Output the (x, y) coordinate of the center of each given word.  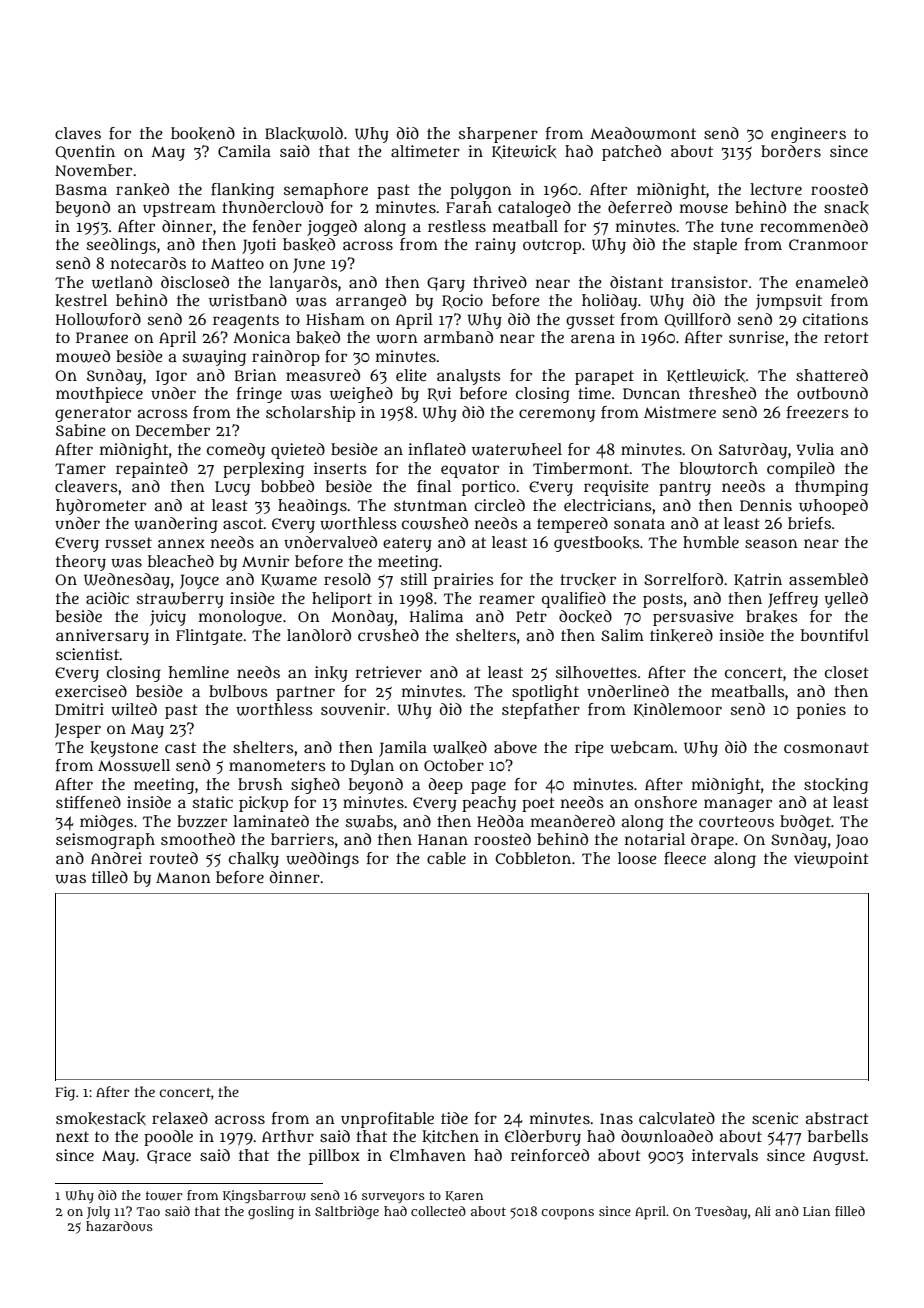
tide (454, 1118)
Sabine (81, 430)
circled (500, 505)
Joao (852, 841)
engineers (808, 135)
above (515, 747)
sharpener (498, 135)
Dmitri (79, 709)
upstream (179, 209)
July (98, 1212)
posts (663, 600)
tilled (110, 877)
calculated (677, 1118)
